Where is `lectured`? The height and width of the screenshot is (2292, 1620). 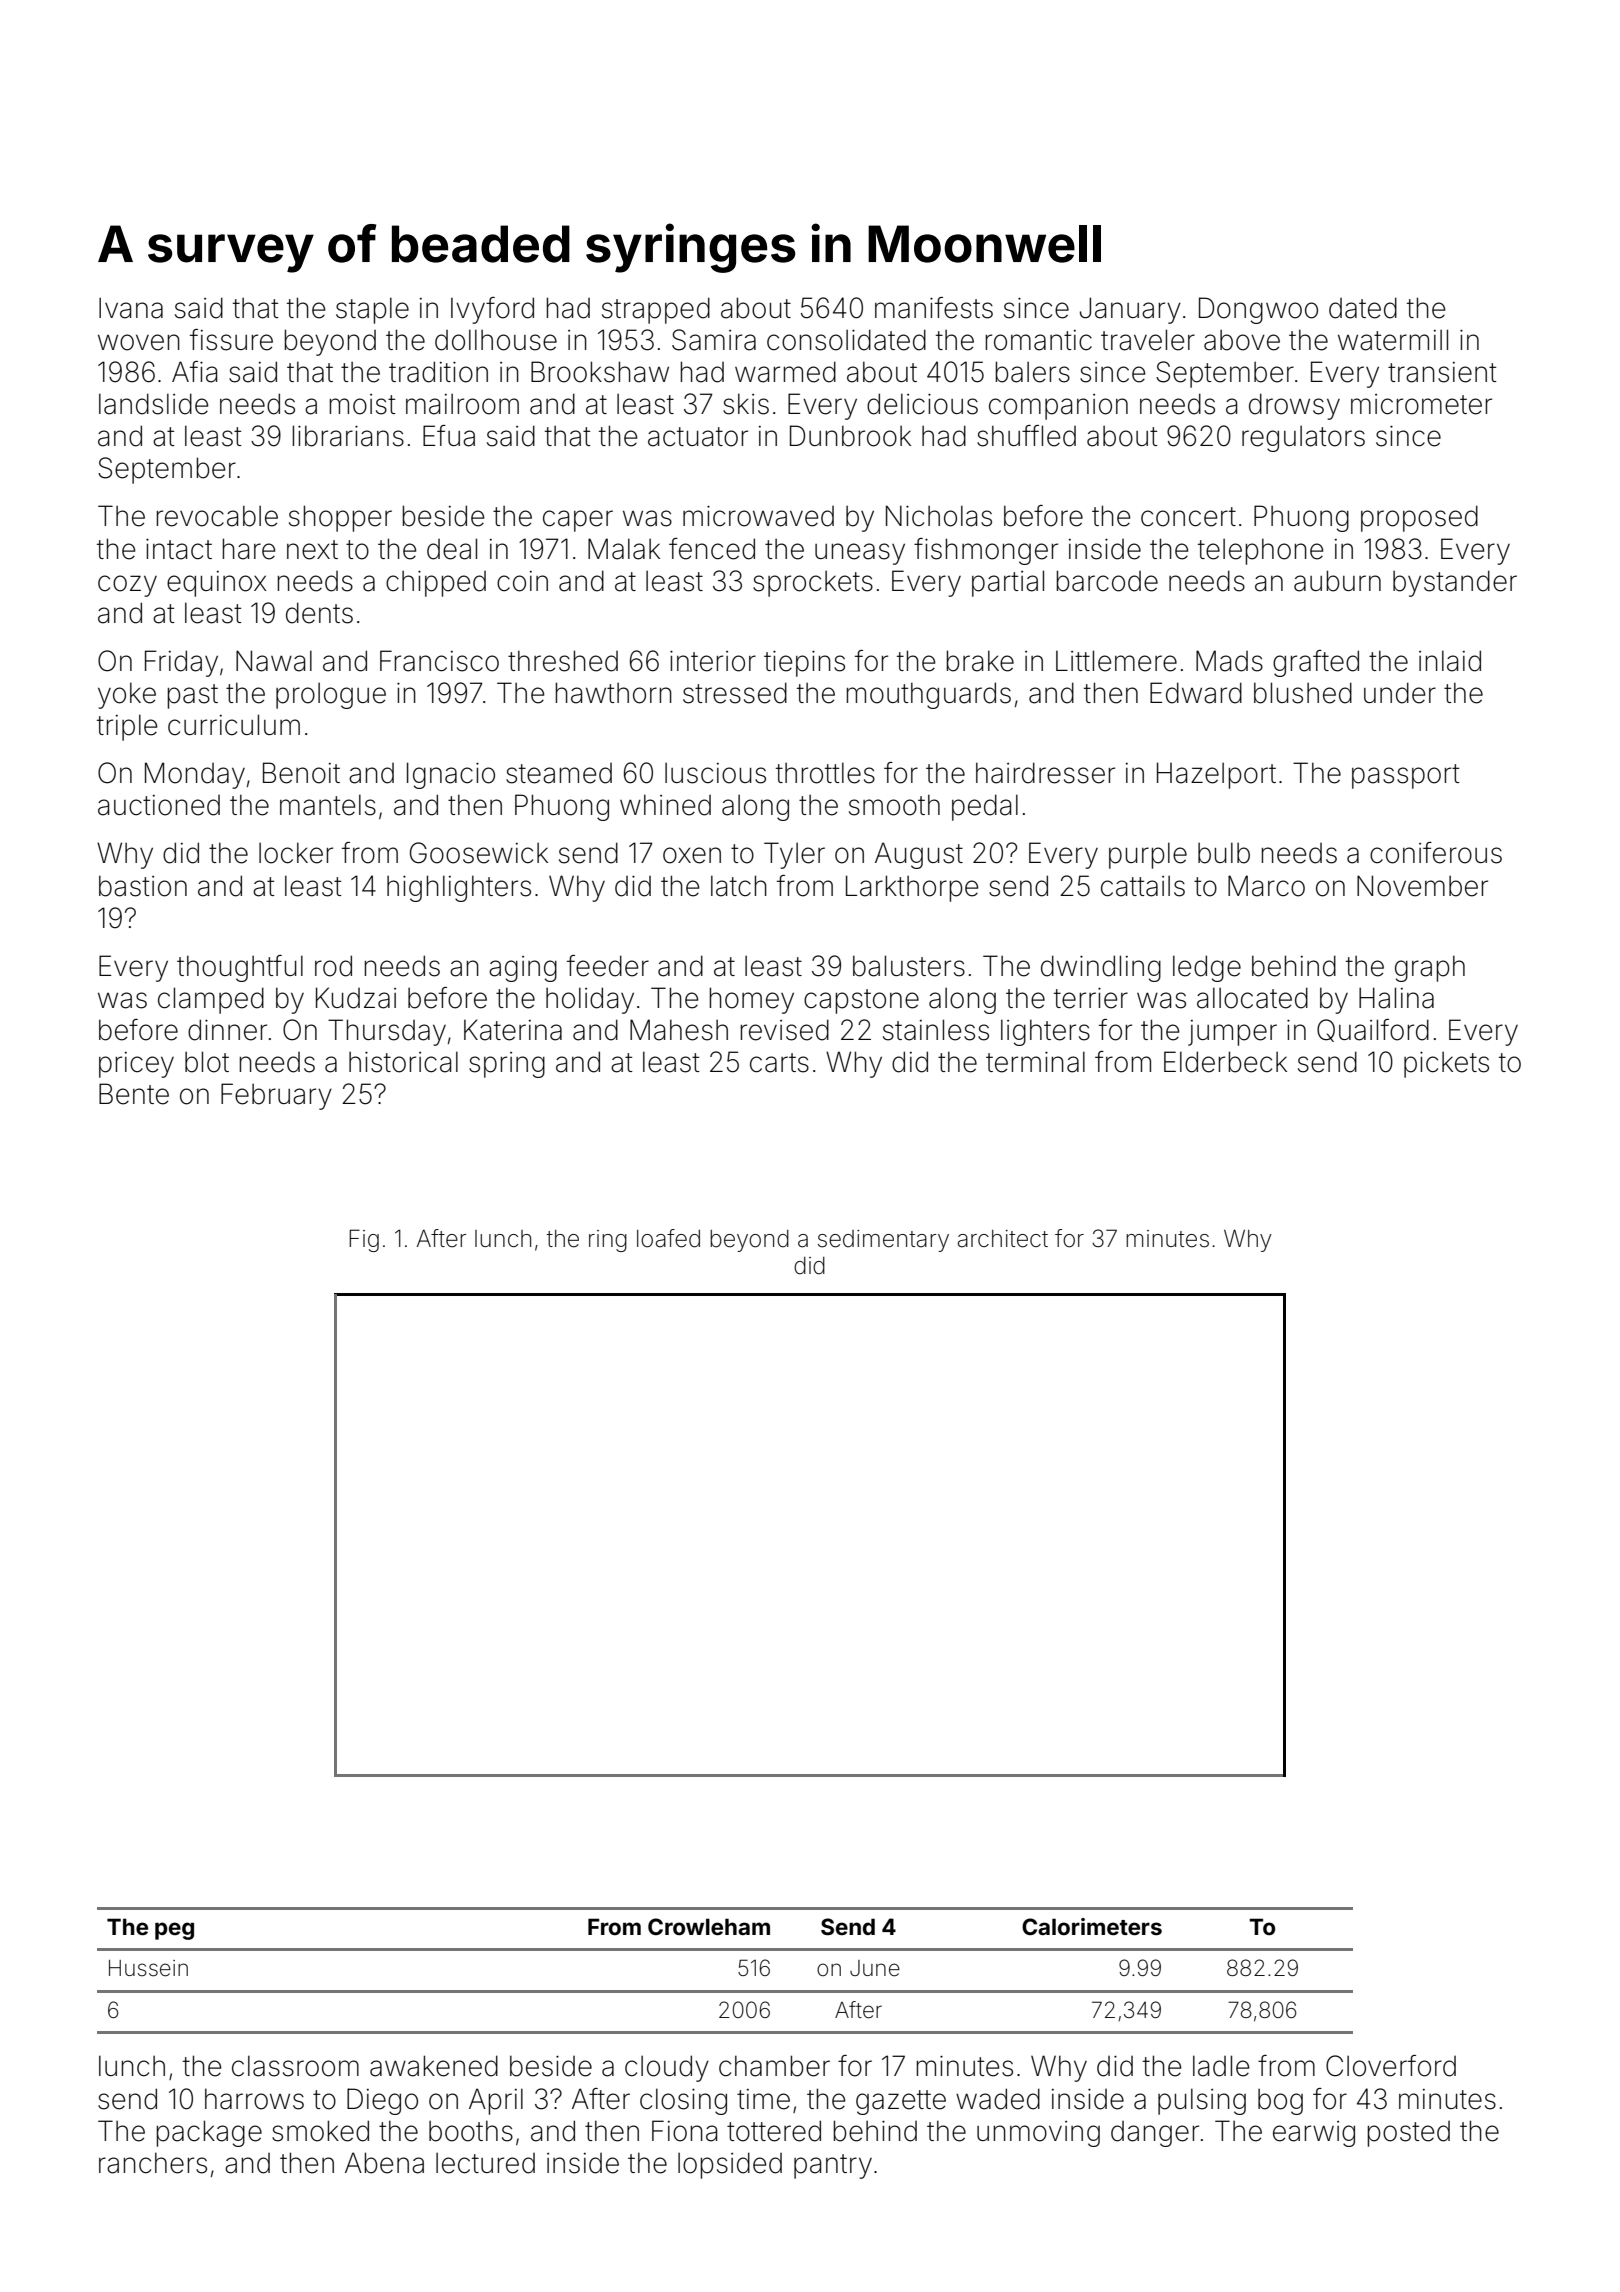
lectured is located at coordinates (485, 2163).
